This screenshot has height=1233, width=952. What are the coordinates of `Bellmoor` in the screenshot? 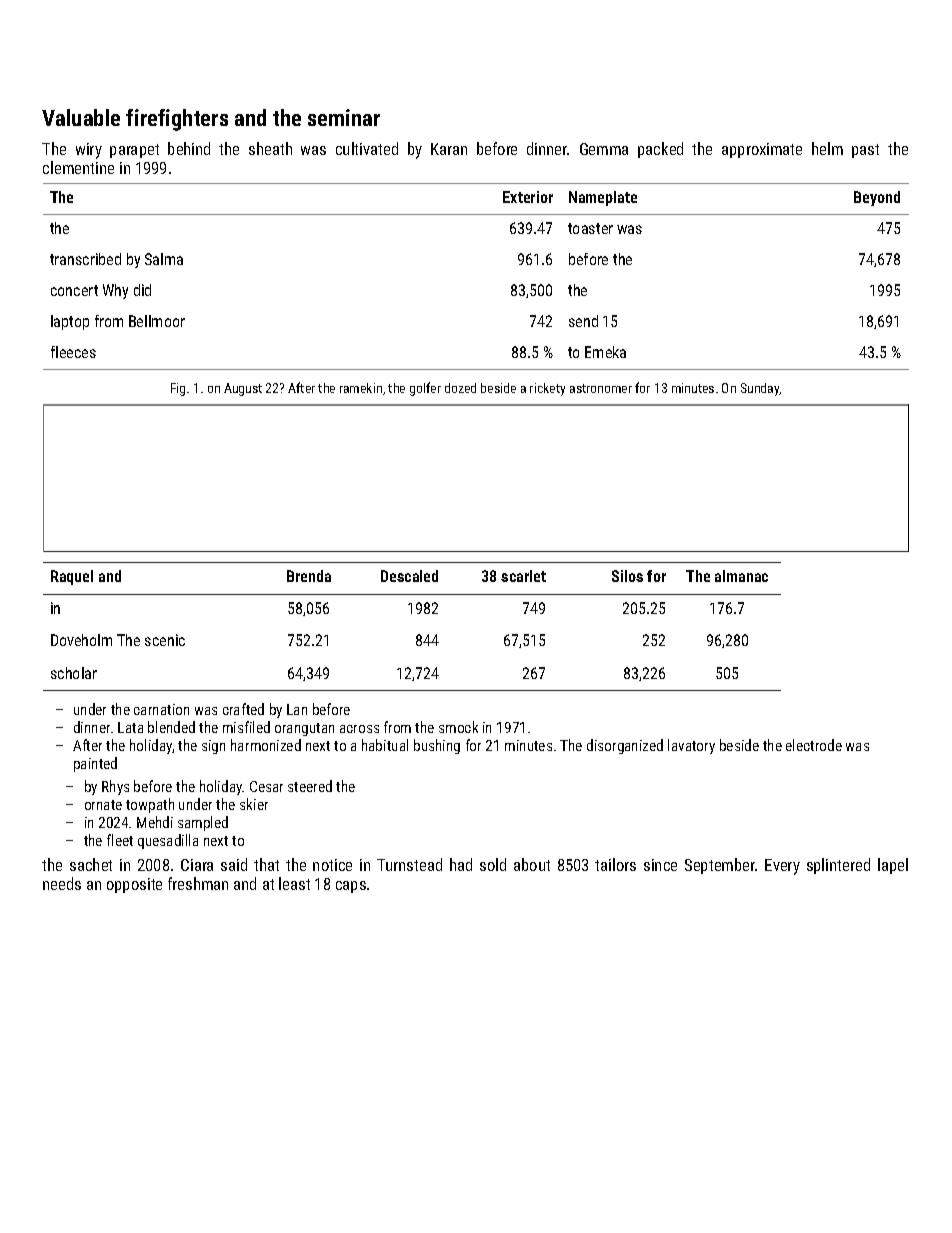 It's located at (157, 321).
